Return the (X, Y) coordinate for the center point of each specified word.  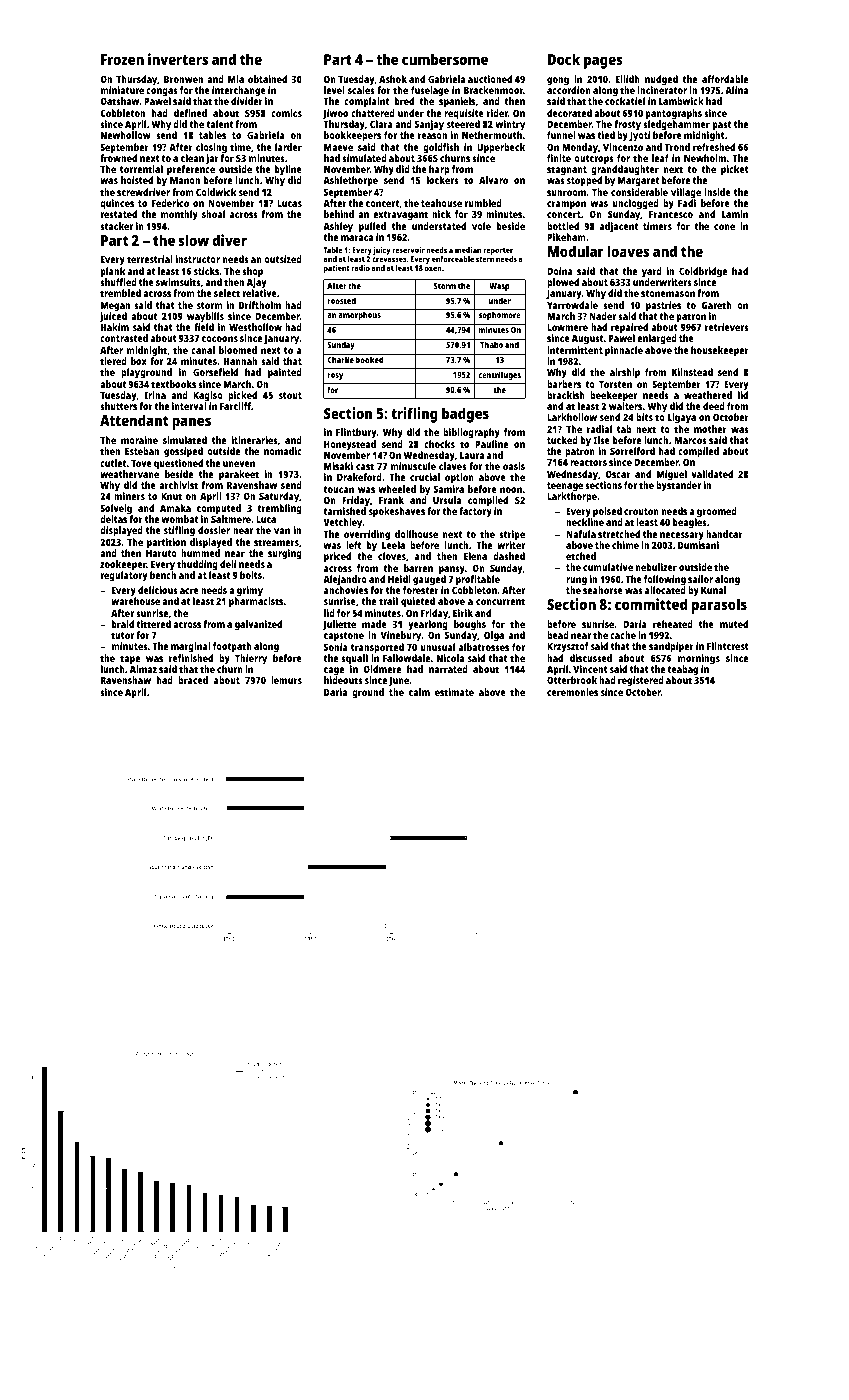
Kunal (713, 590)
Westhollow (255, 327)
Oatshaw (119, 101)
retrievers (727, 327)
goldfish (441, 148)
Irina (155, 395)
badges (465, 415)
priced (337, 557)
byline (288, 171)
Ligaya (682, 419)
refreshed (714, 147)
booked (369, 359)
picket (735, 170)
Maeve (338, 147)
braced (193, 680)
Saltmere (231, 519)
